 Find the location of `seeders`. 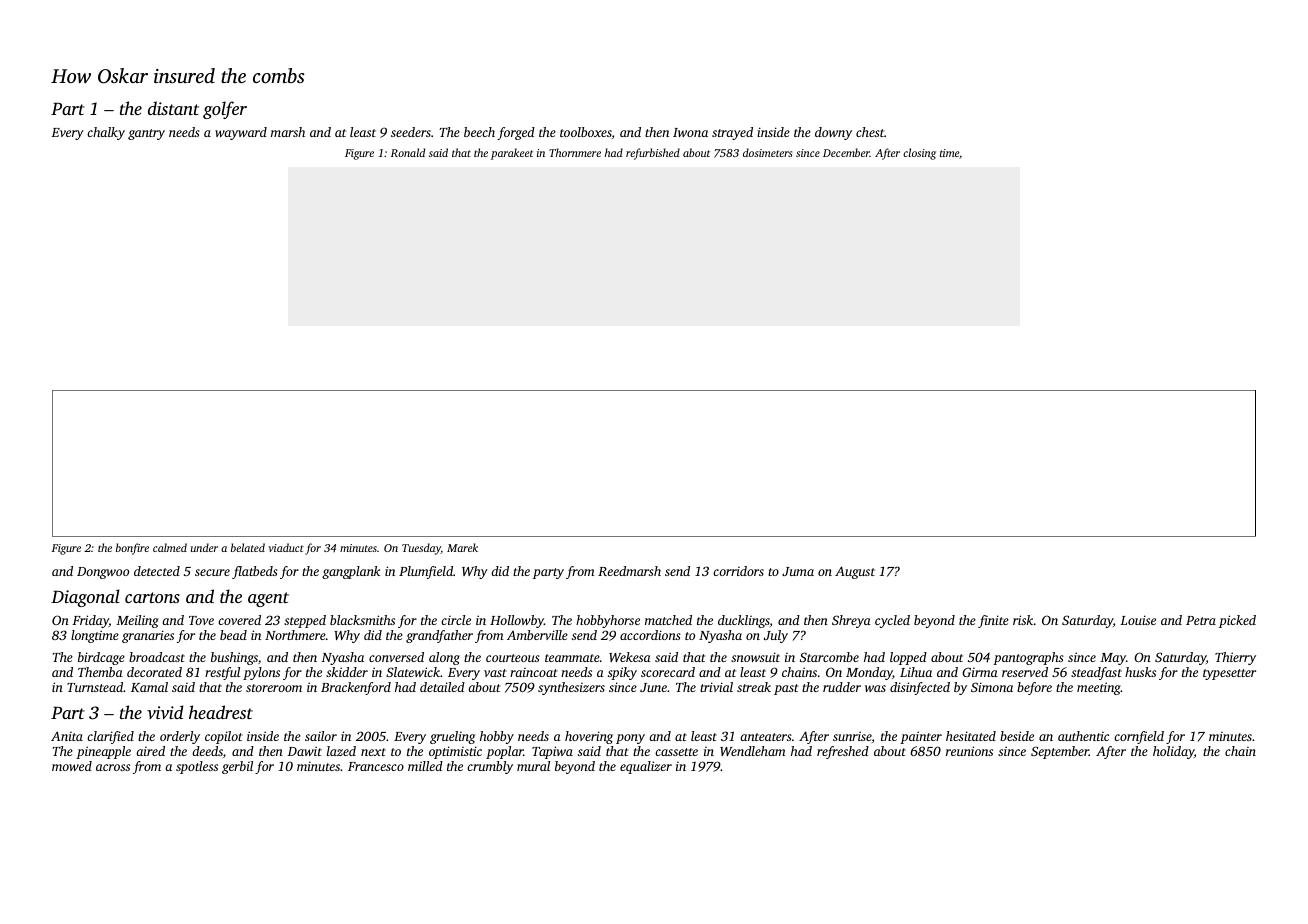

seeders is located at coordinates (411, 132).
